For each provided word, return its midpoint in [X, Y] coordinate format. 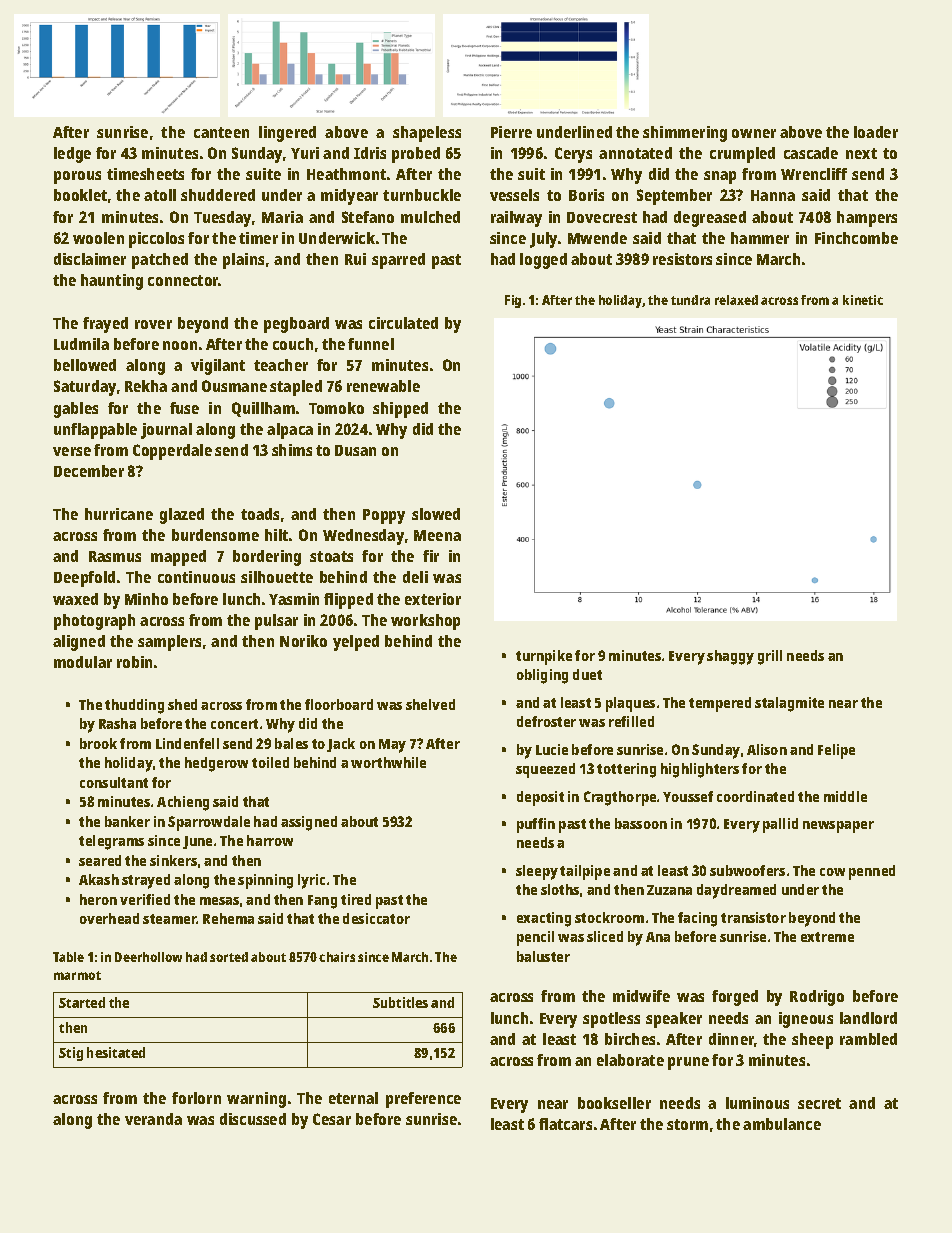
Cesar [332, 1119]
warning [256, 1100]
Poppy [384, 516]
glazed [182, 516]
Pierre [511, 132]
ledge [72, 155]
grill [770, 657]
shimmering [685, 134]
